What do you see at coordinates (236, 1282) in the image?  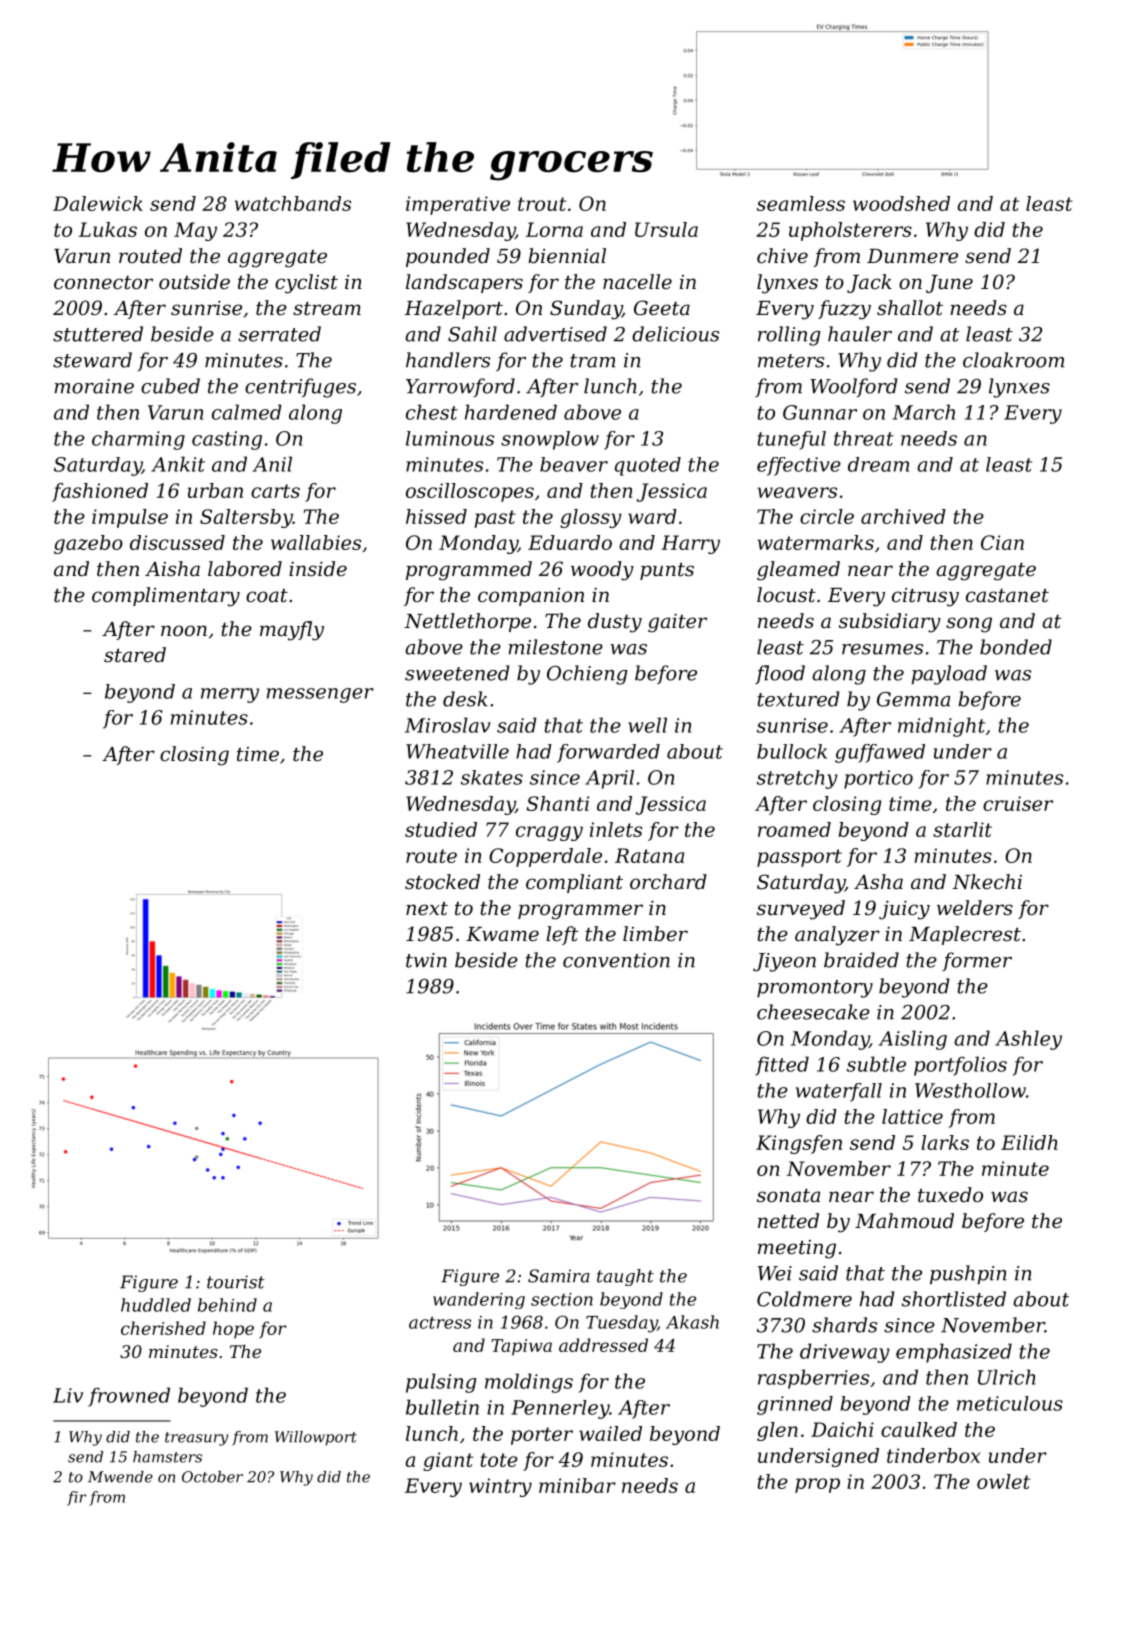 I see `tourist` at bounding box center [236, 1282].
